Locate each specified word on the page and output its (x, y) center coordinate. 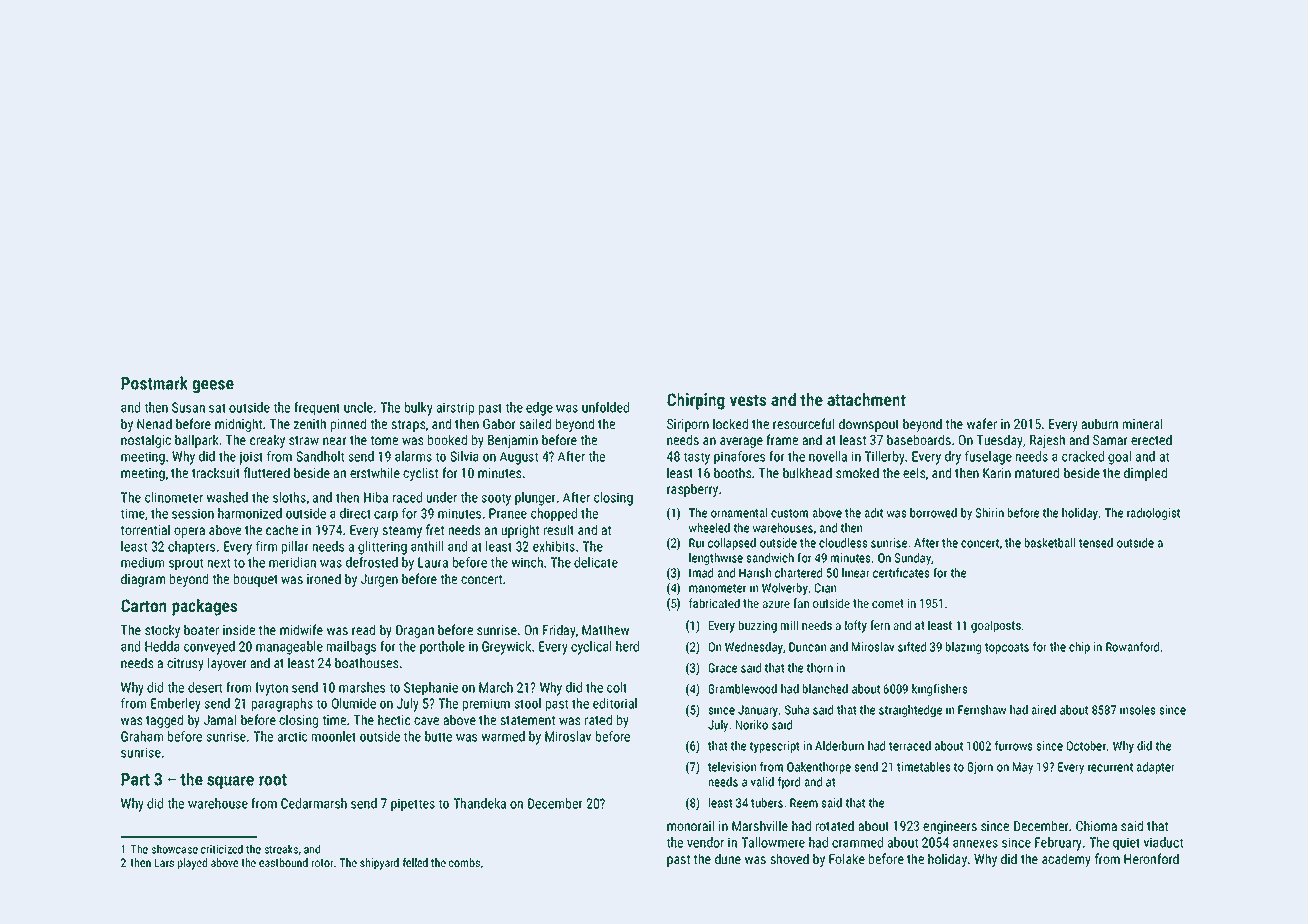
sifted (912, 646)
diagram (143, 580)
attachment (866, 399)
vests (748, 400)
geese (213, 386)
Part (135, 779)
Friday (559, 631)
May (1023, 768)
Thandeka (479, 803)
